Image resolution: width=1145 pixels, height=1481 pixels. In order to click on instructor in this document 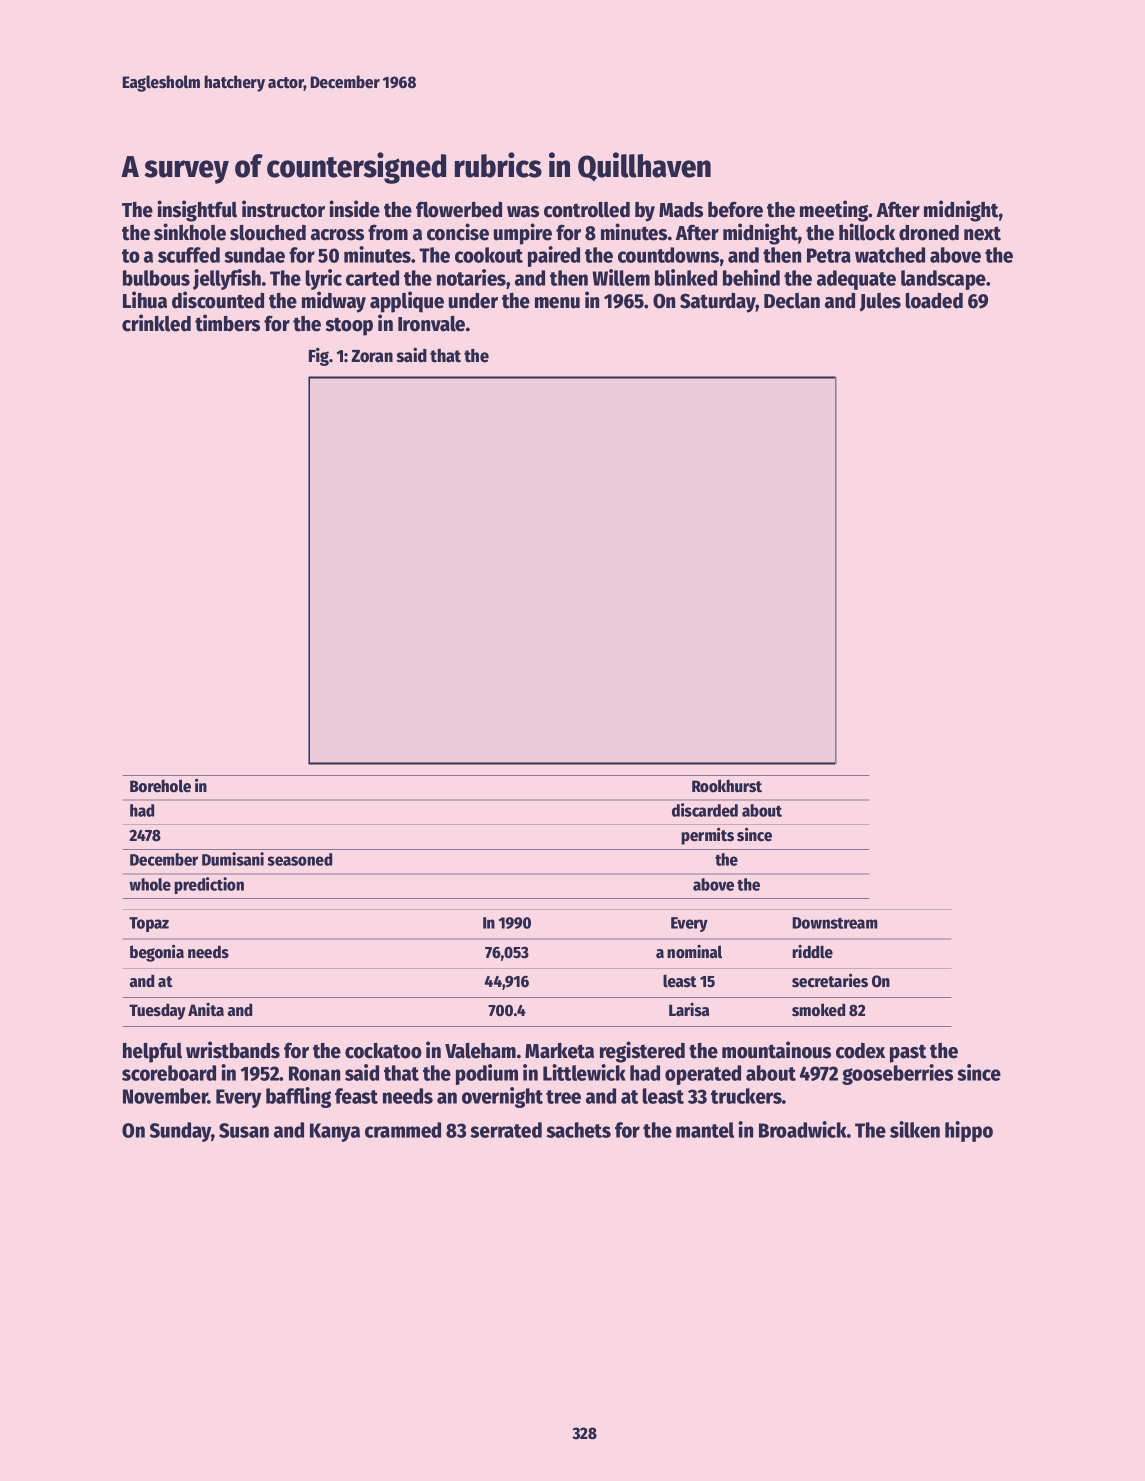, I will do `click(283, 209)`.
